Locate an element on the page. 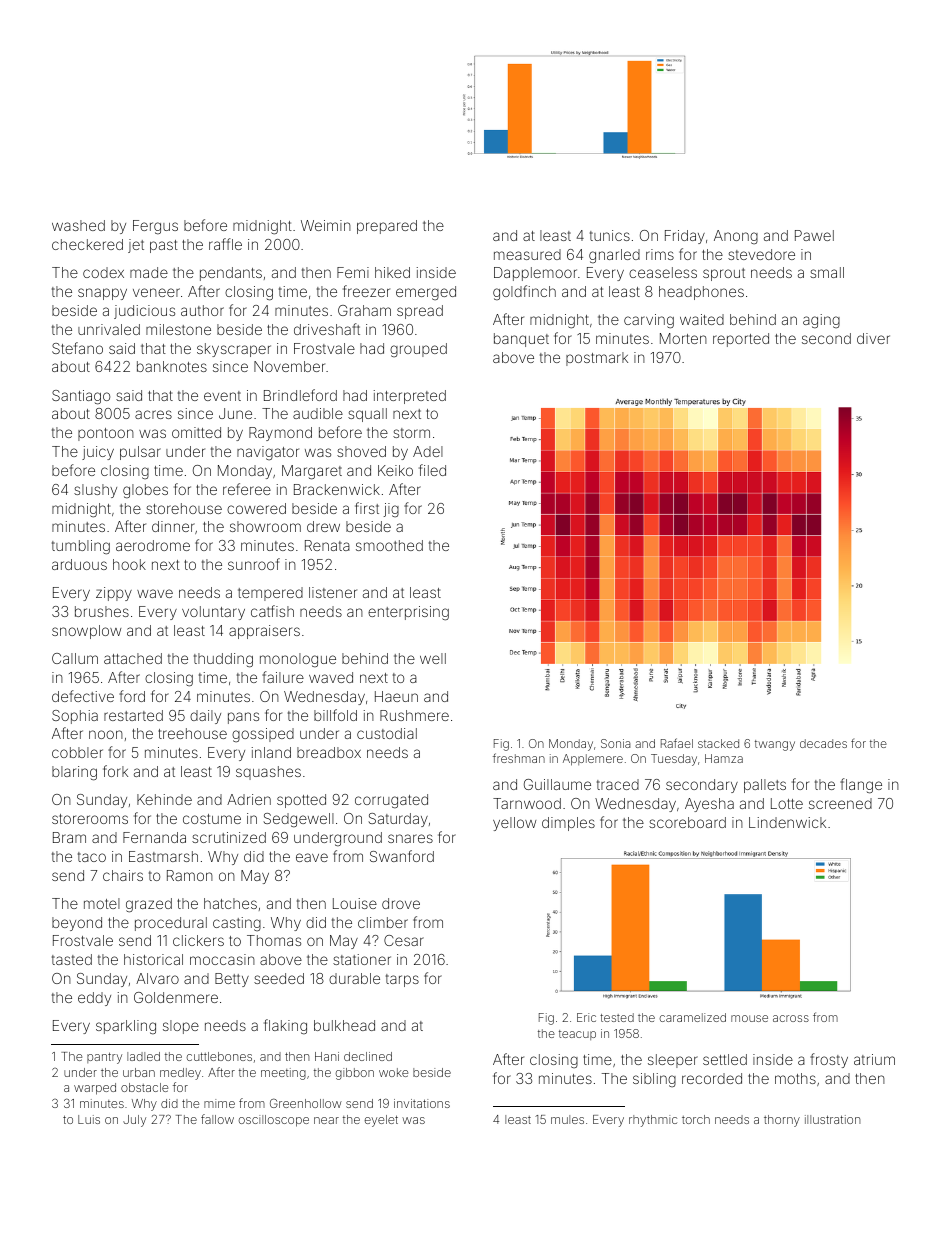 The height and width of the document is (1233, 952). Morten is located at coordinates (683, 338).
